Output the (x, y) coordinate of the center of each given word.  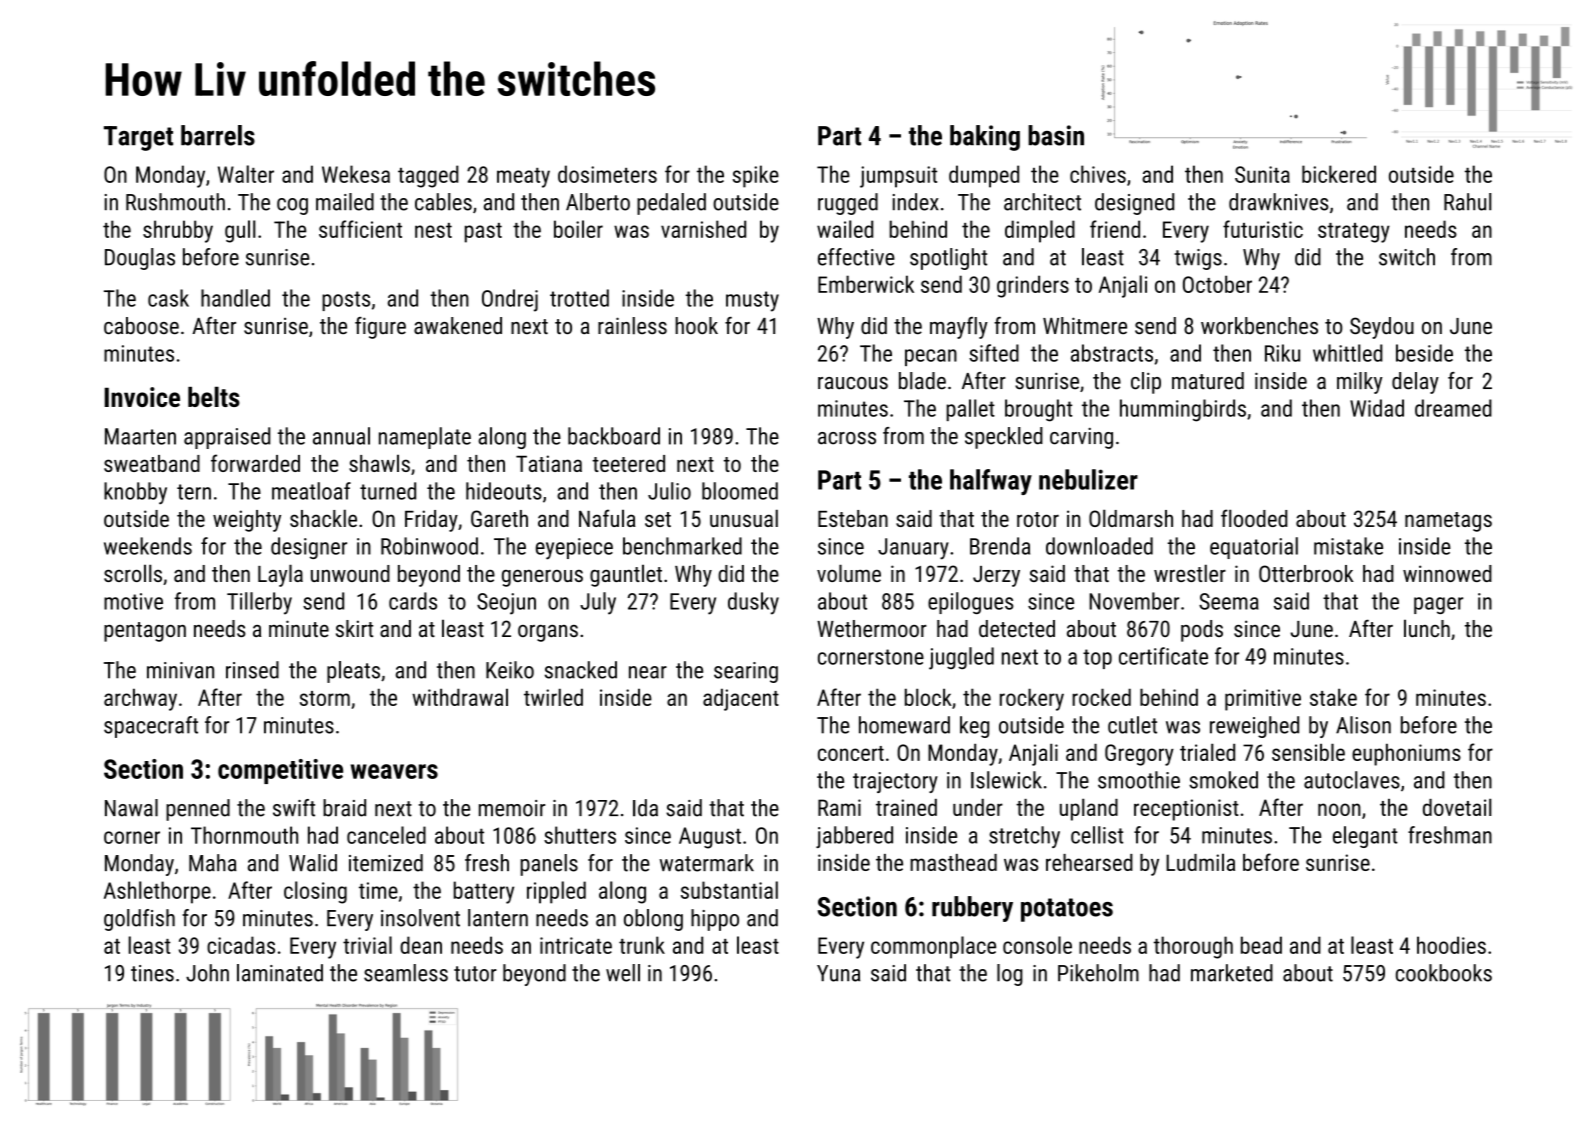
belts (214, 396)
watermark (707, 863)
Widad (1377, 408)
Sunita (1262, 174)
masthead (953, 862)
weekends (148, 546)
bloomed (740, 491)
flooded (1254, 518)
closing (315, 892)
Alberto (598, 202)
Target (138, 138)
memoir (512, 808)
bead (1261, 945)
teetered (628, 463)
